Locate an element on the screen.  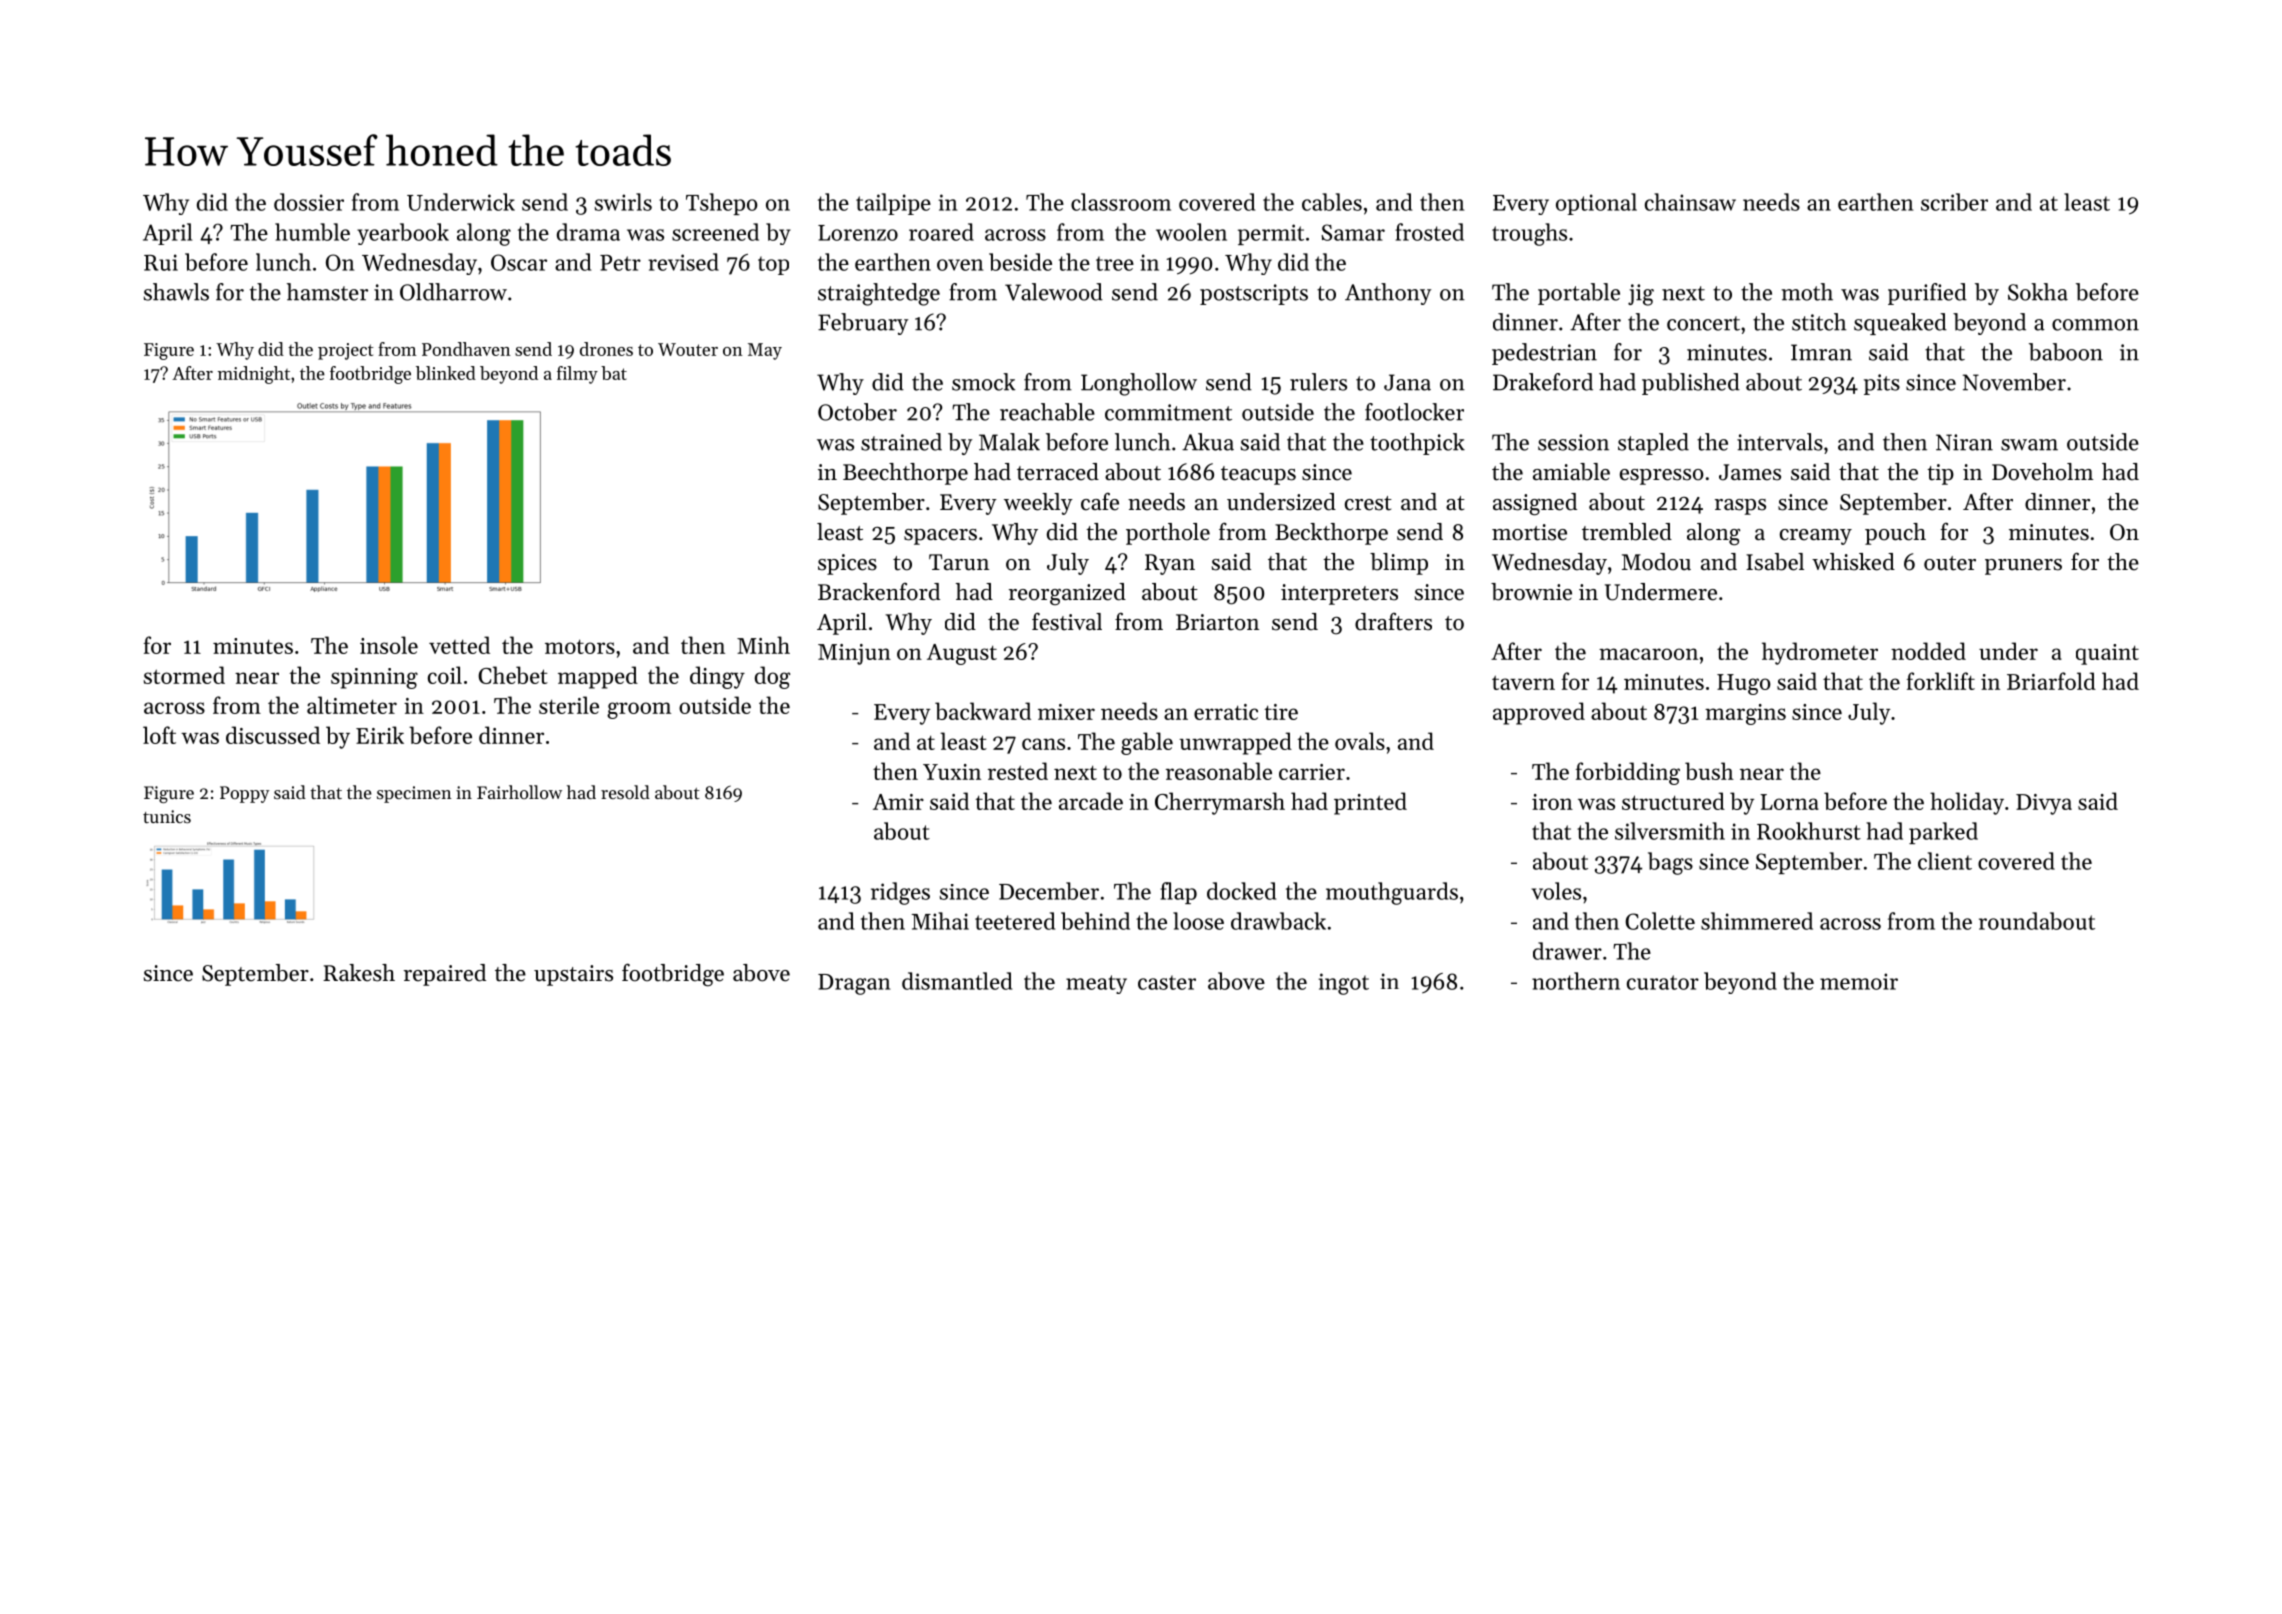
printed is located at coordinates (1370, 803).
